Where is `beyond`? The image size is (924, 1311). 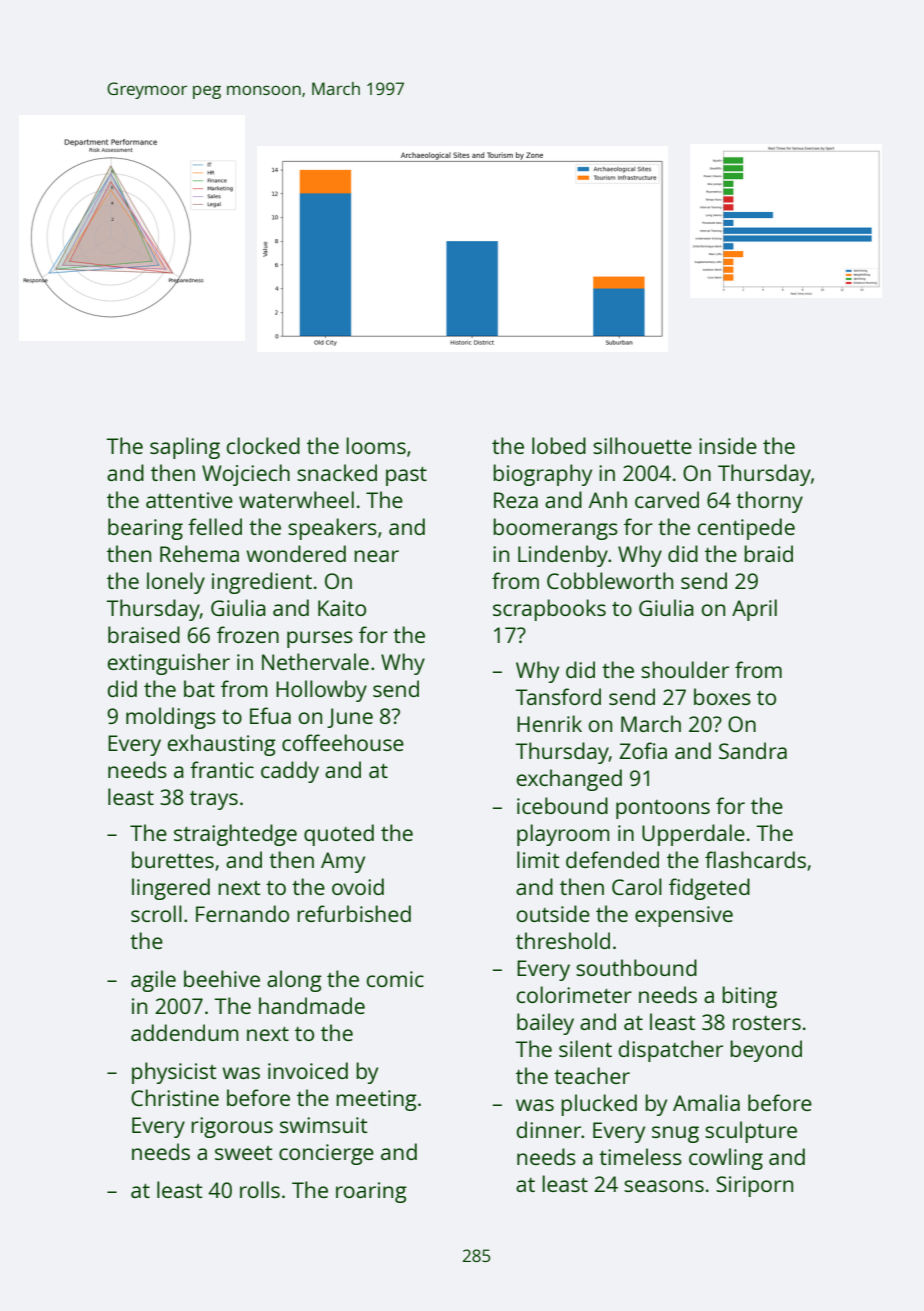 beyond is located at coordinates (766, 1051).
